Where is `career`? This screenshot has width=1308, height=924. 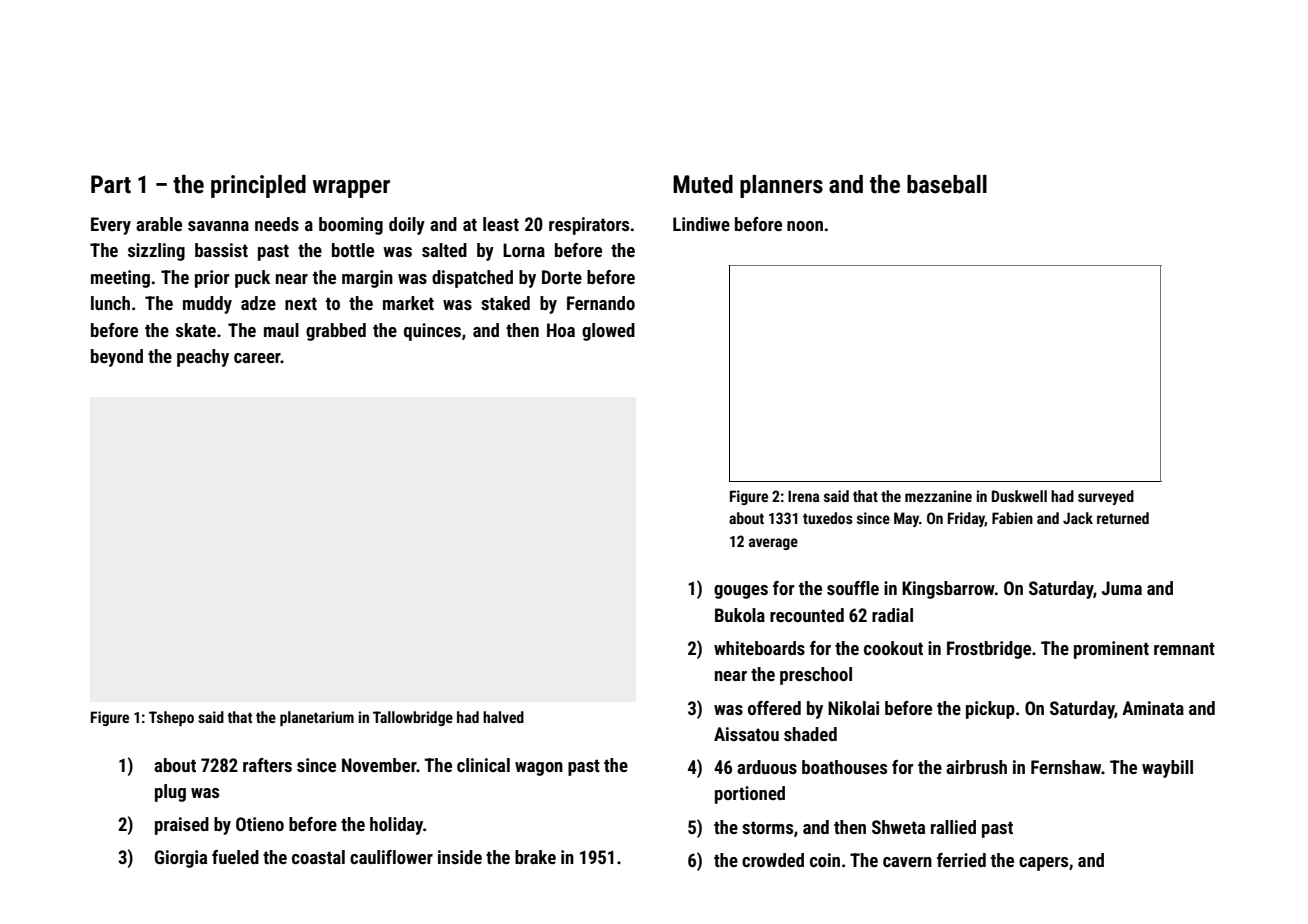
career is located at coordinates (257, 358).
